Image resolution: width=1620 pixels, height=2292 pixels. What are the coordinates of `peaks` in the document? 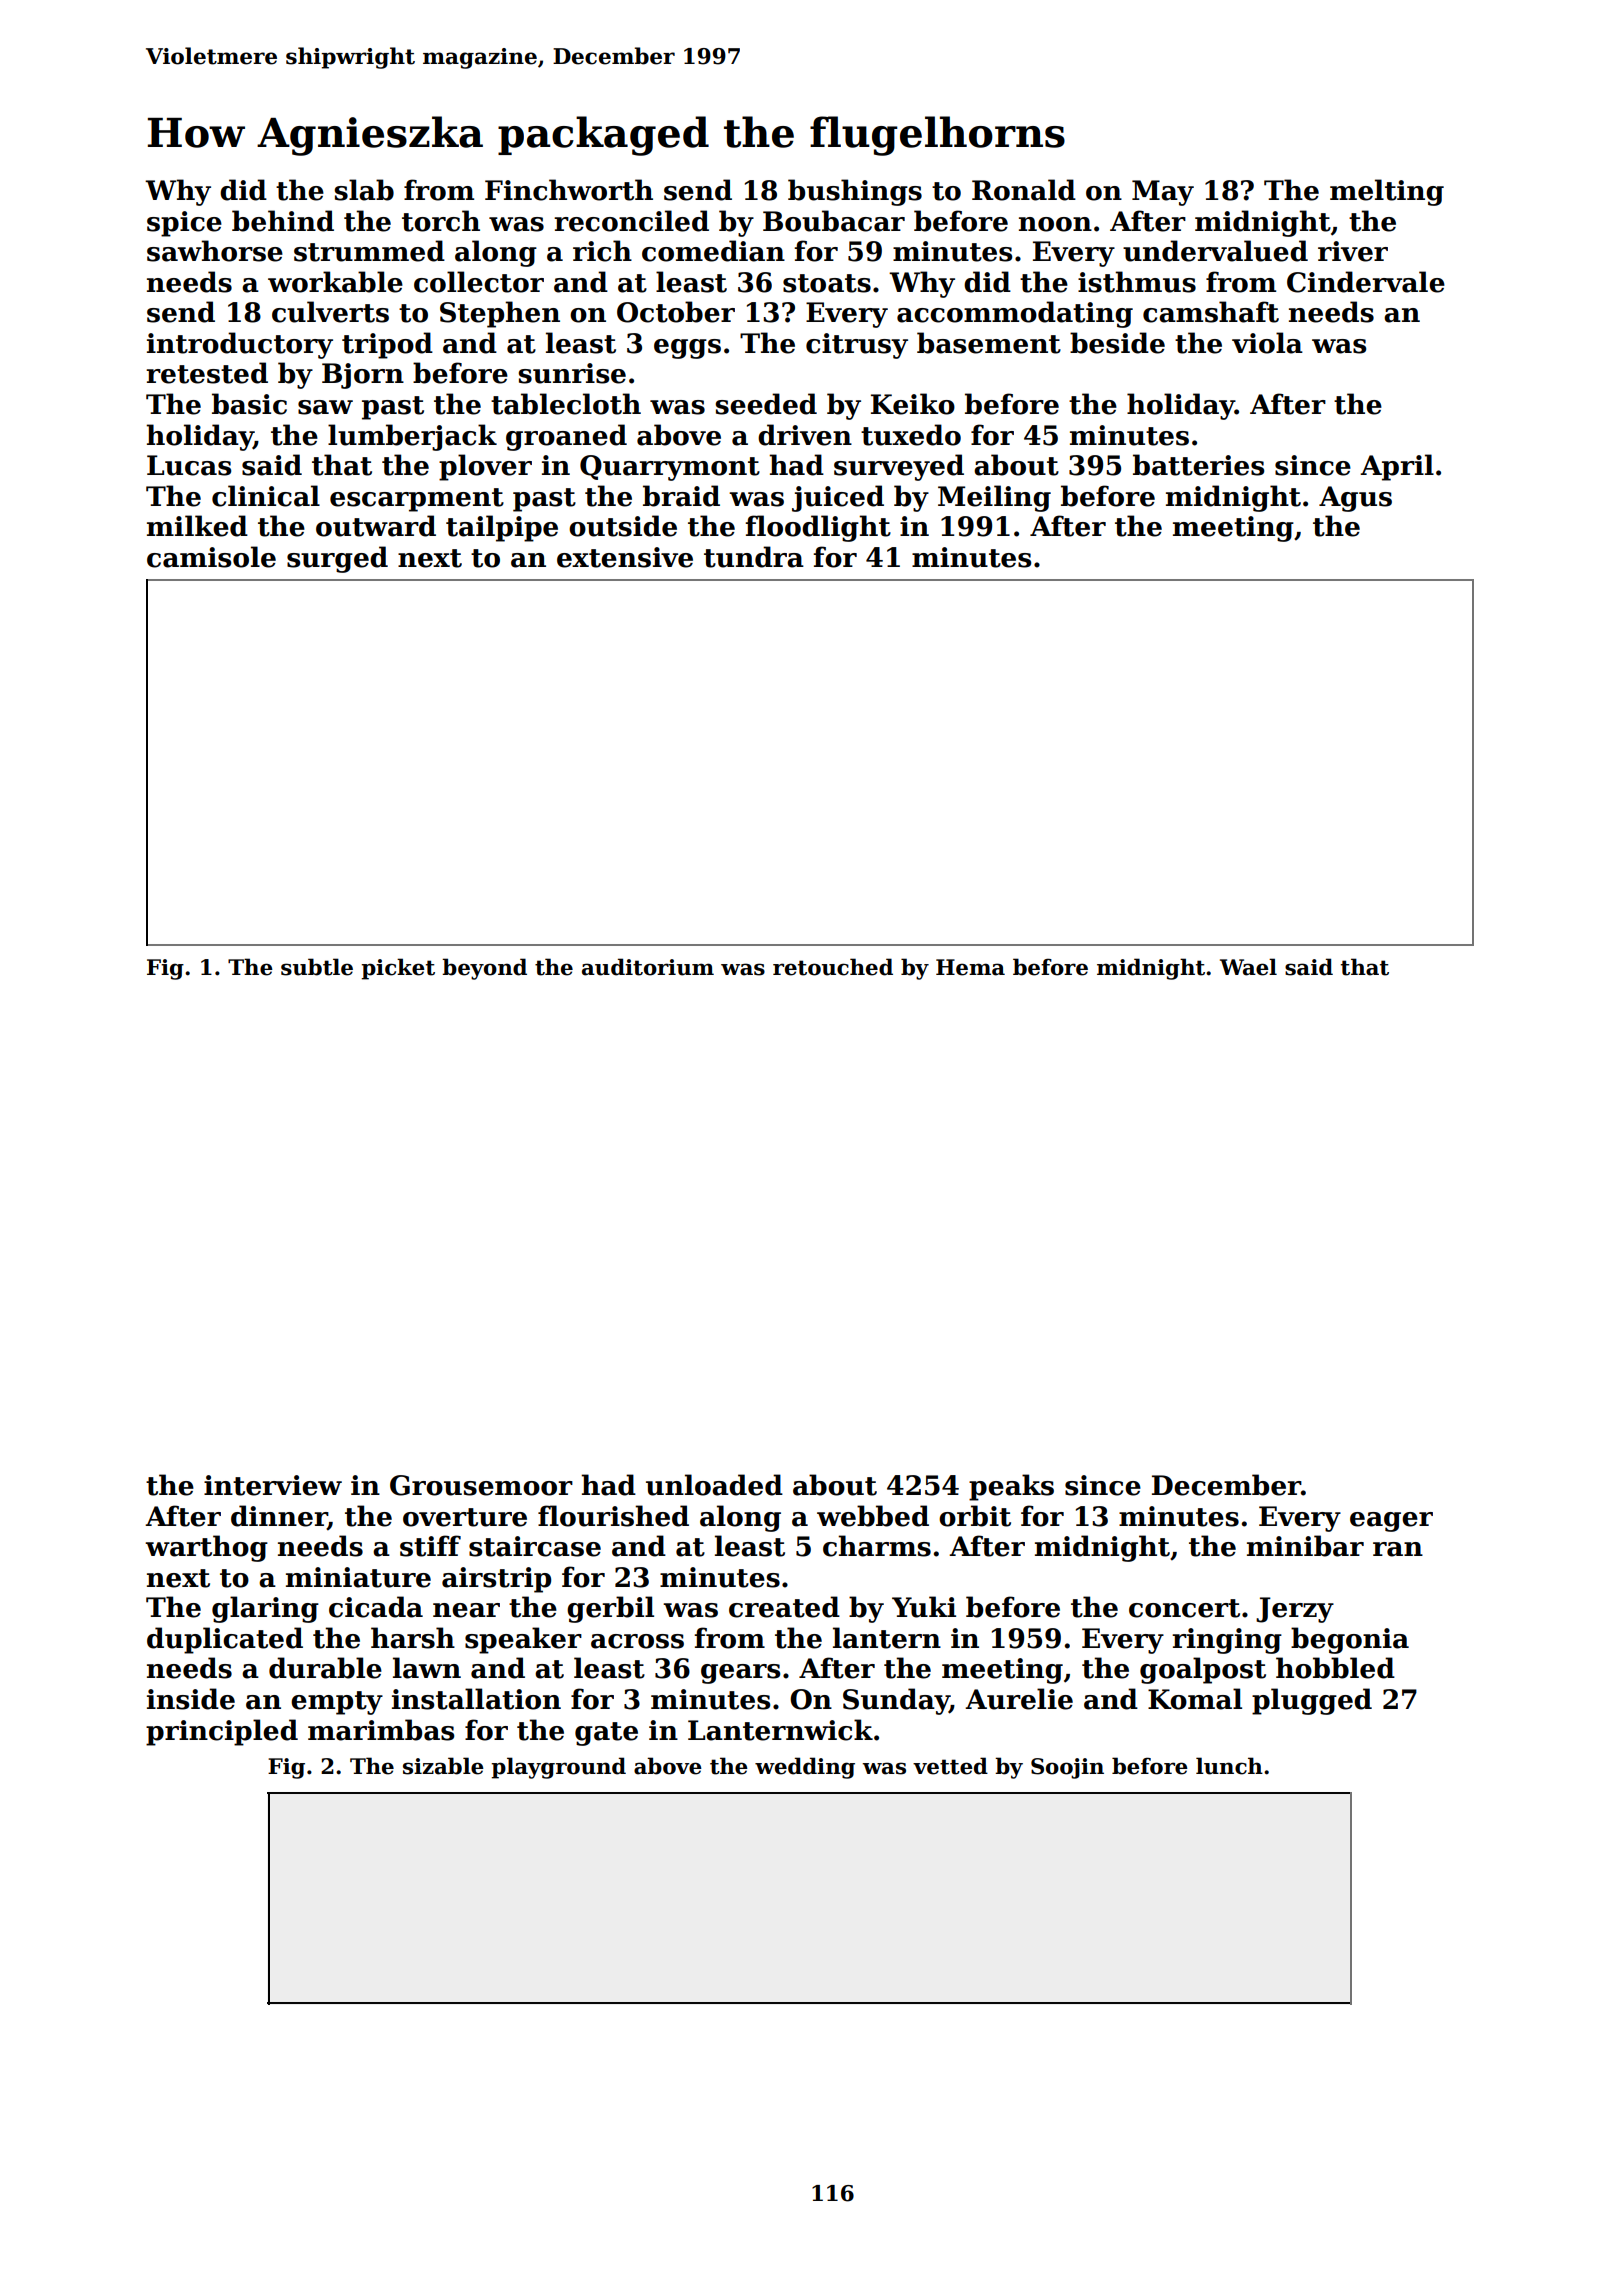 It's located at (1011, 1487).
